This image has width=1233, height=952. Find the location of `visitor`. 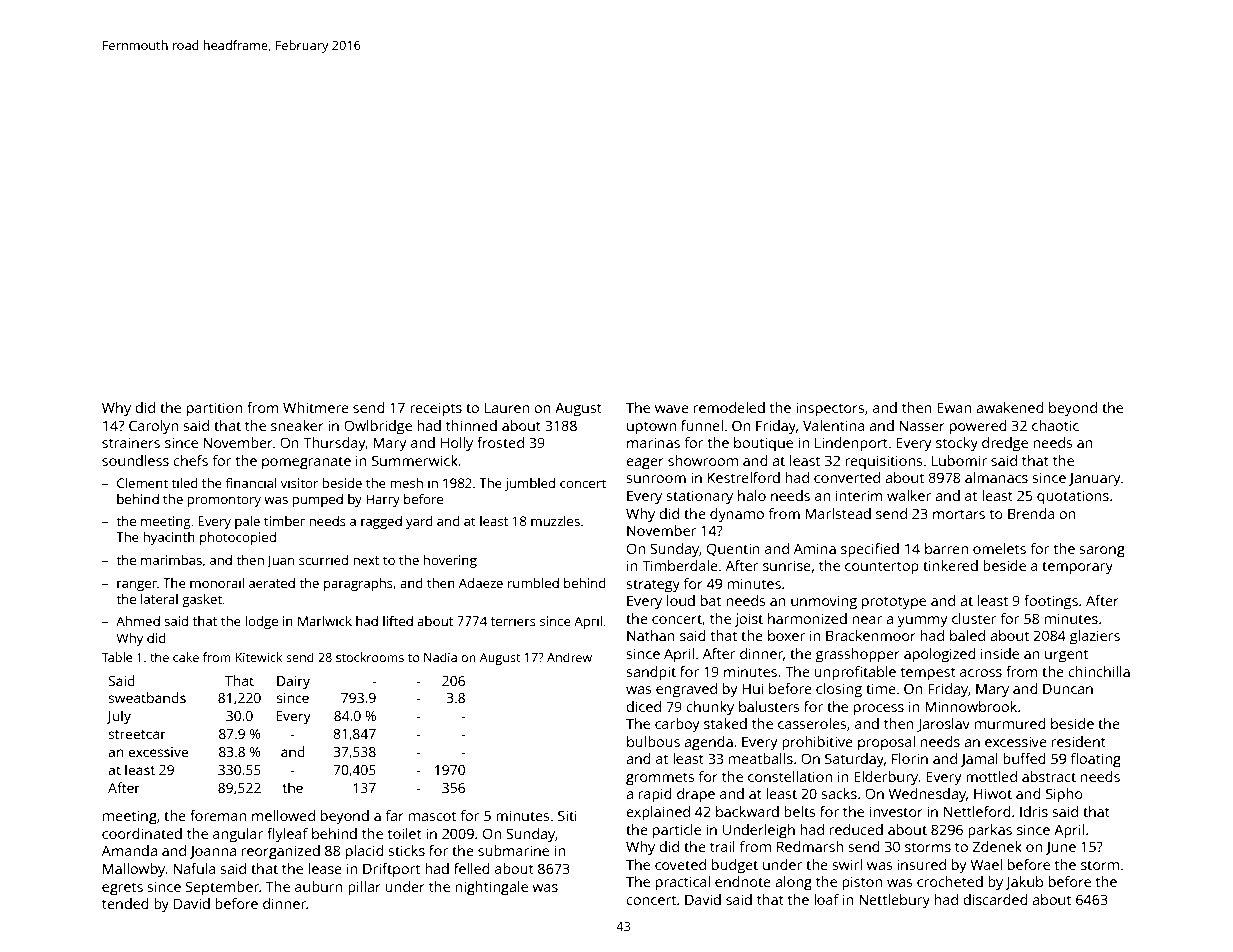

visitor is located at coordinates (299, 483).
